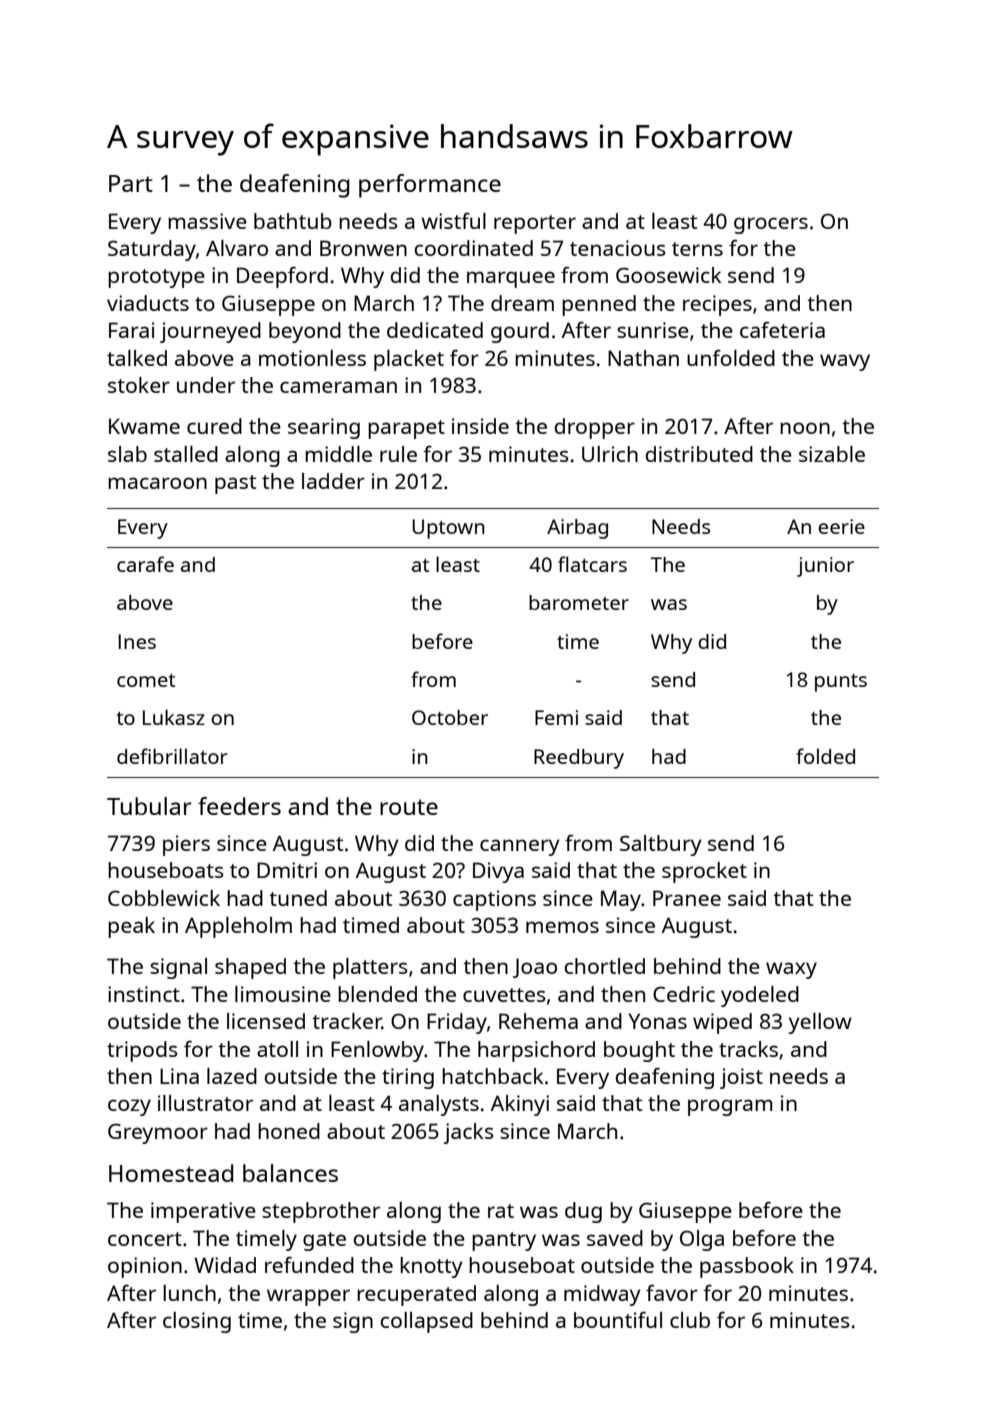 This screenshot has width=986, height=1428. Describe the element at coordinates (293, 221) in the screenshot. I see `bathtub` at that location.
